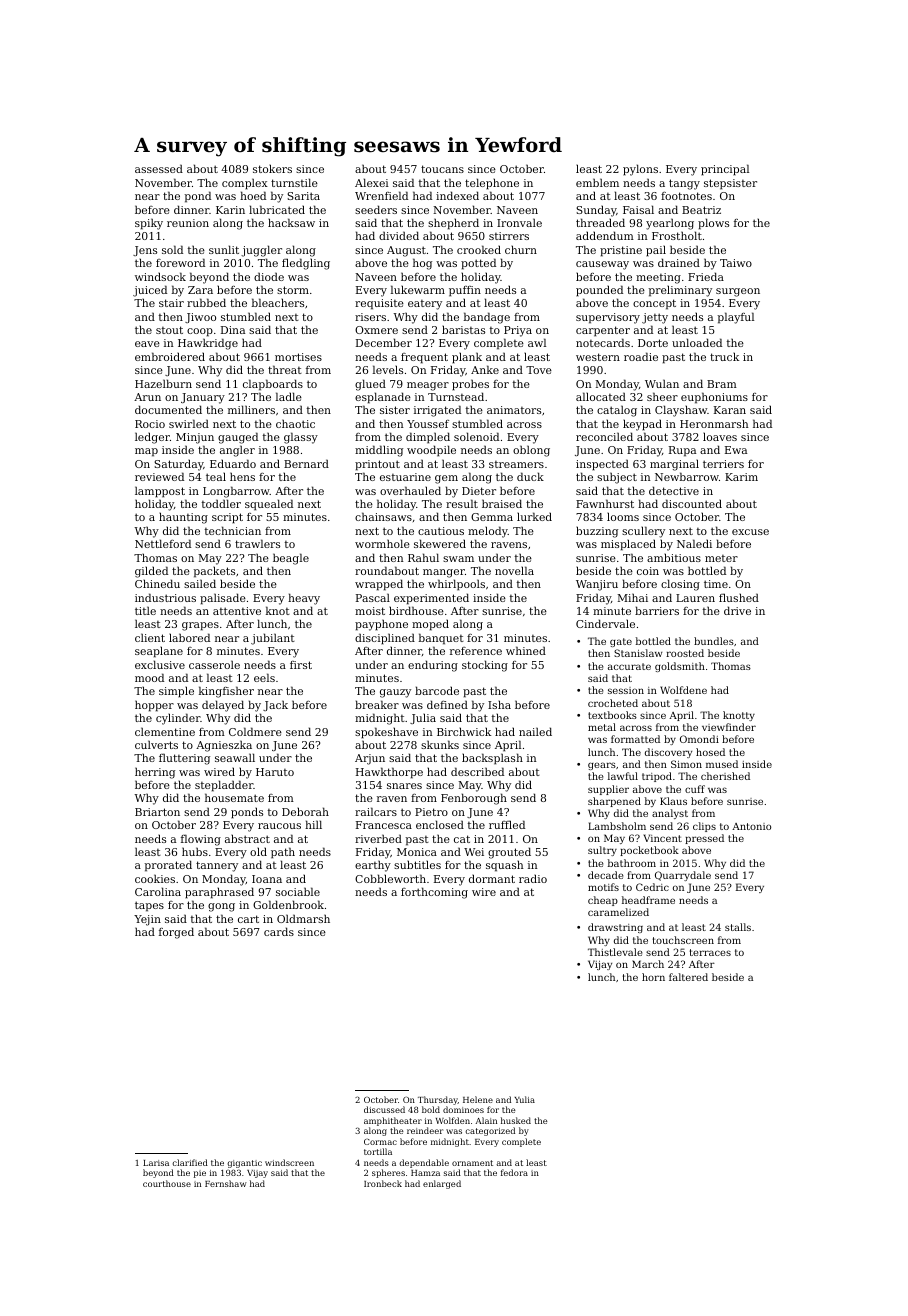 This screenshot has height=1316, width=908. I want to click on Pietro, so click(431, 812).
